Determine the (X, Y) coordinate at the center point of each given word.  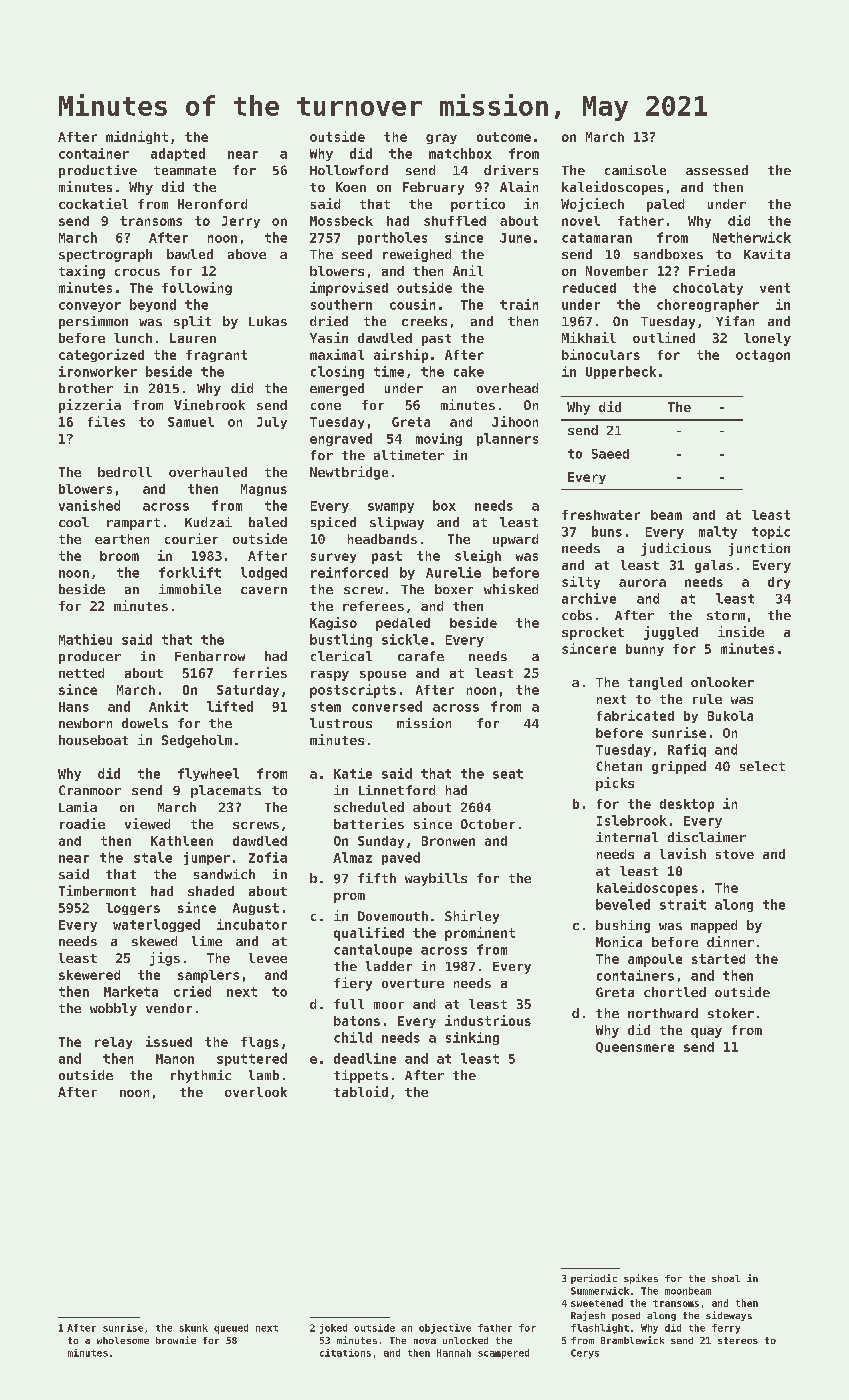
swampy (391, 508)
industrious (488, 1020)
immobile (190, 589)
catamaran (597, 238)
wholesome (123, 1340)
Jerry (241, 222)
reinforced (349, 572)
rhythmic (201, 1076)
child (353, 1037)
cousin (412, 304)
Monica (619, 941)
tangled (655, 683)
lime (207, 941)
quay (706, 1033)
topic (771, 532)
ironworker (98, 371)
